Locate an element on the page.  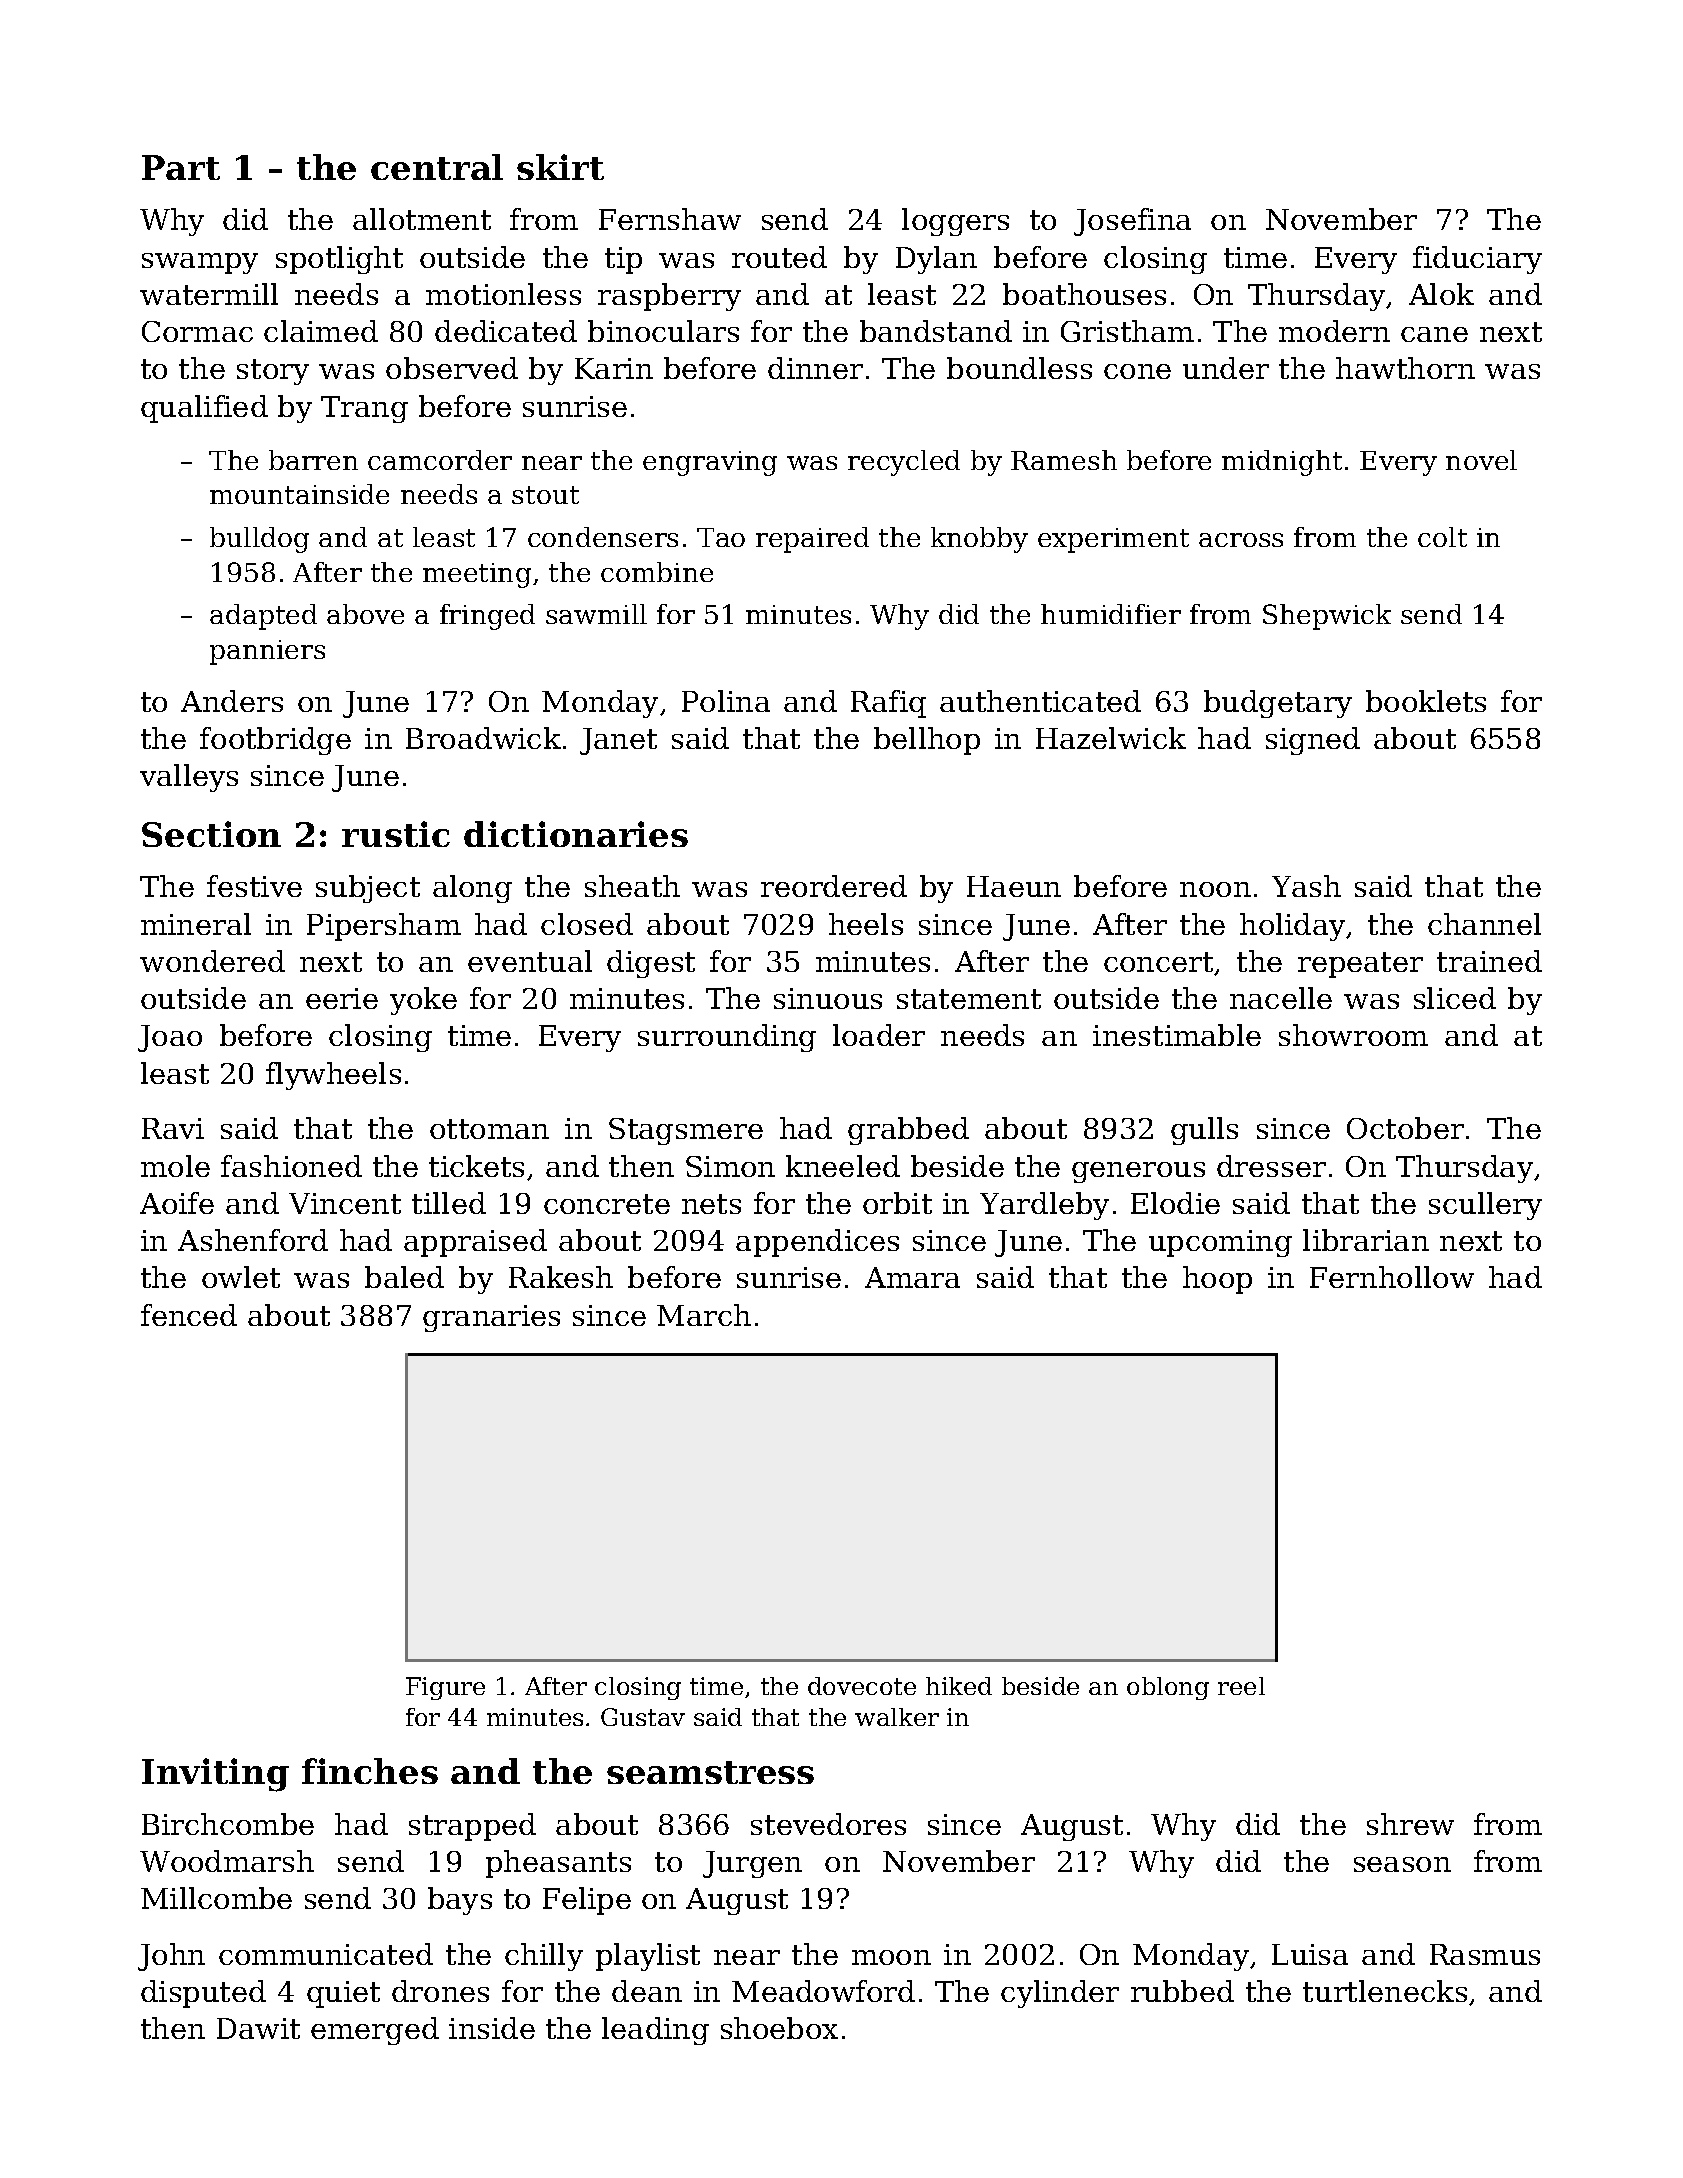
statement is located at coordinates (969, 999).
